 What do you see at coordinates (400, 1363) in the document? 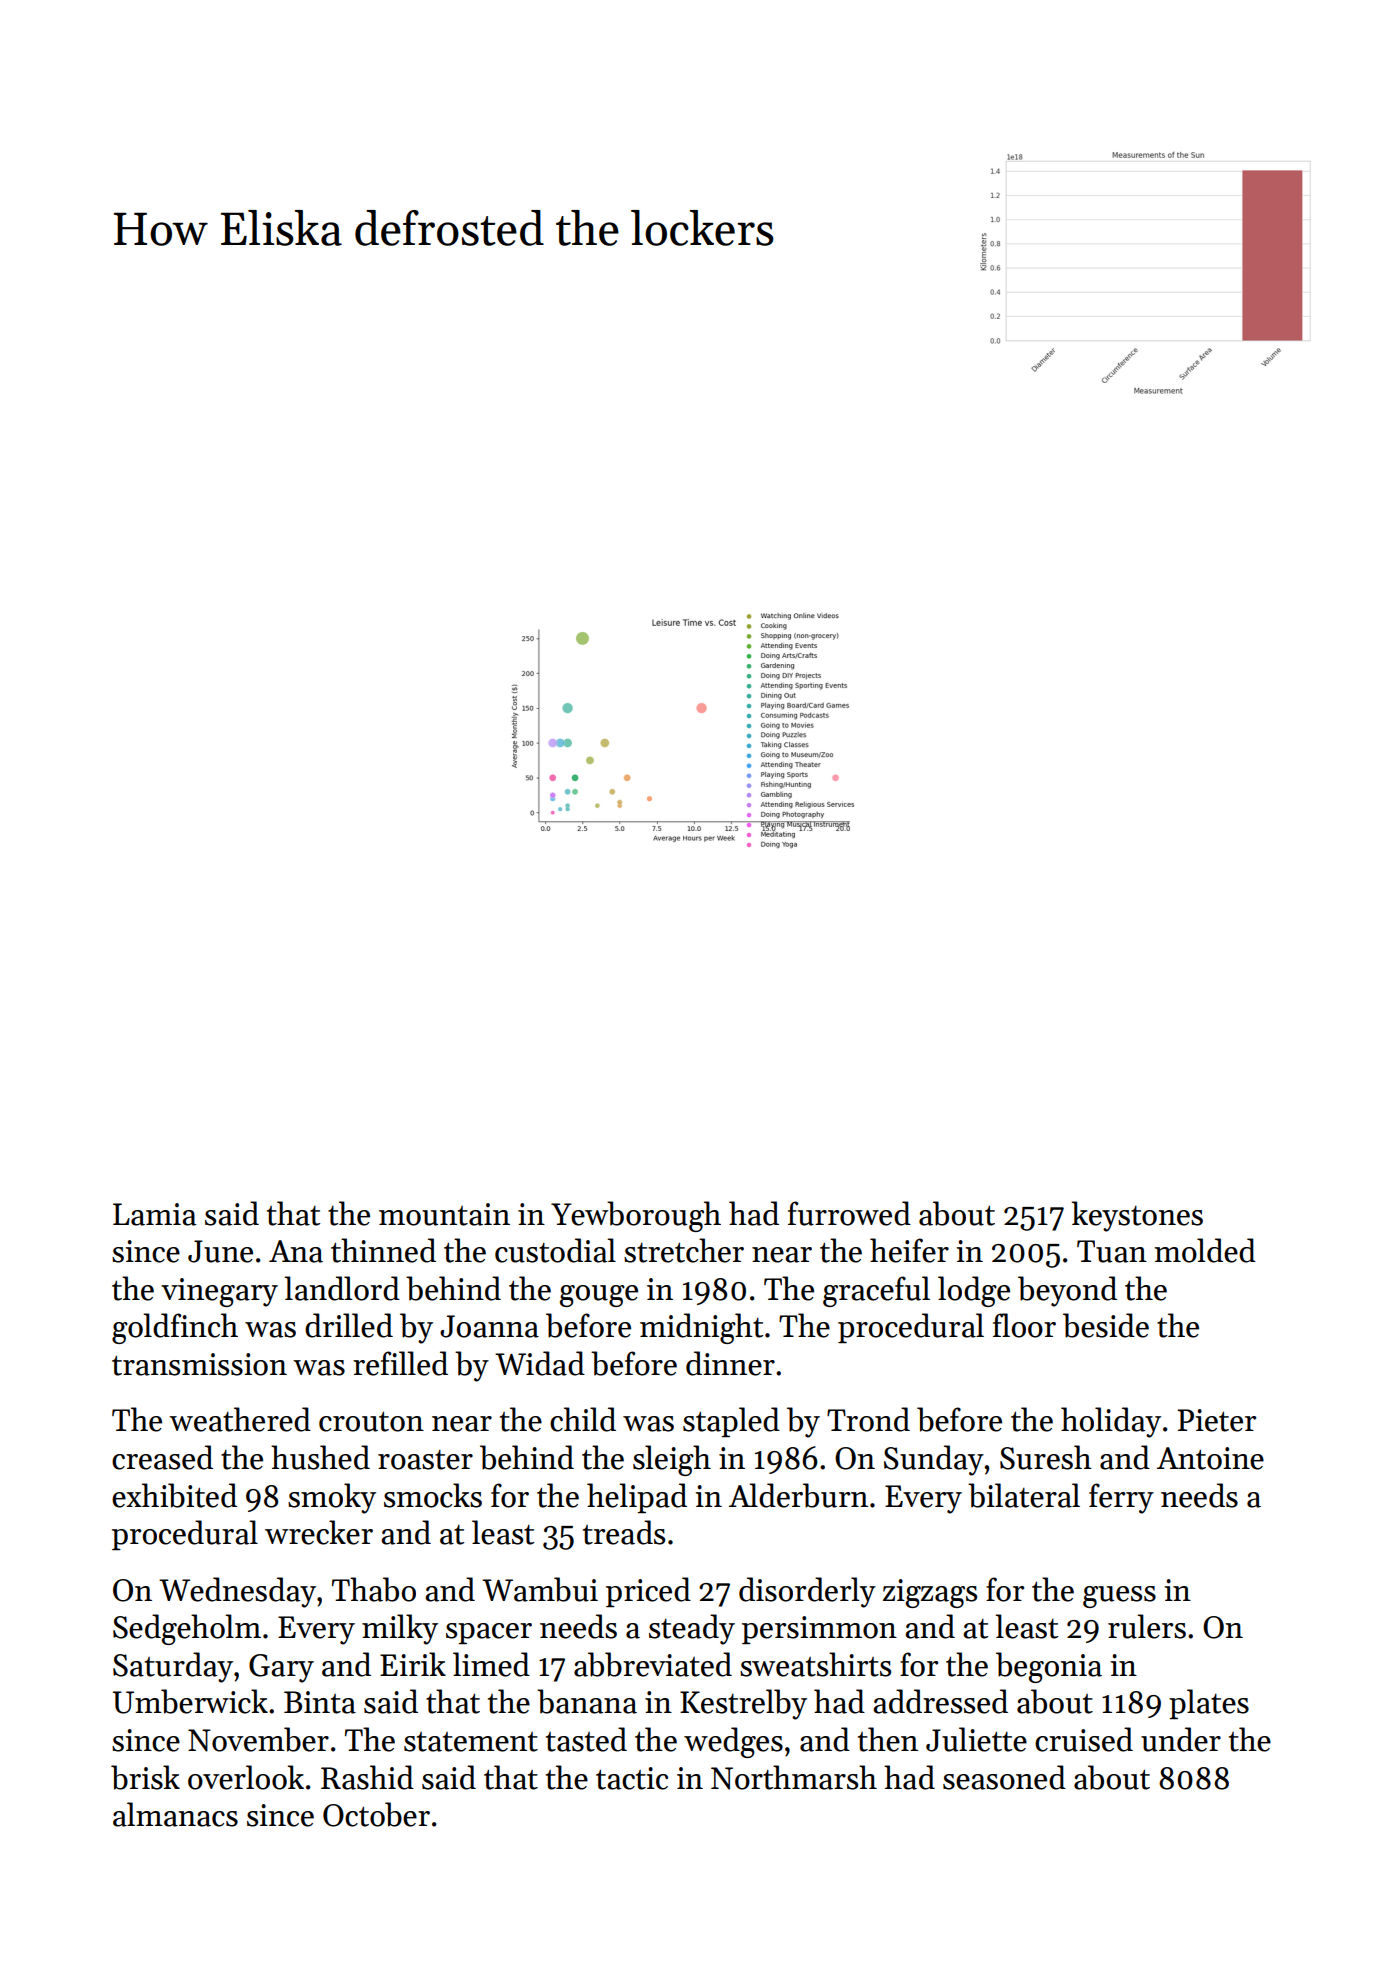
I see `refilled` at bounding box center [400, 1363].
